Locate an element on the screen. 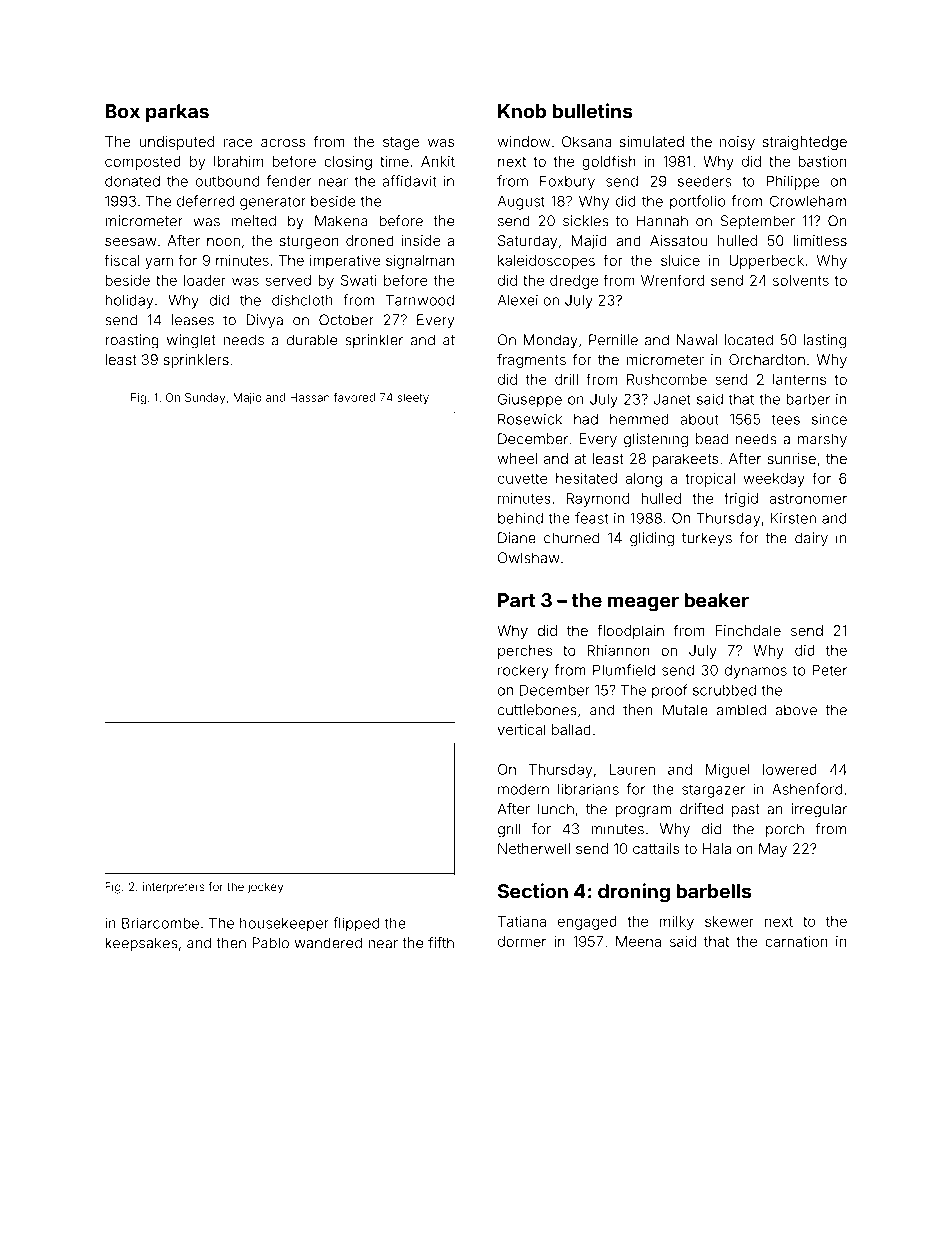 The image size is (952, 1233). Hassan is located at coordinates (310, 397).
